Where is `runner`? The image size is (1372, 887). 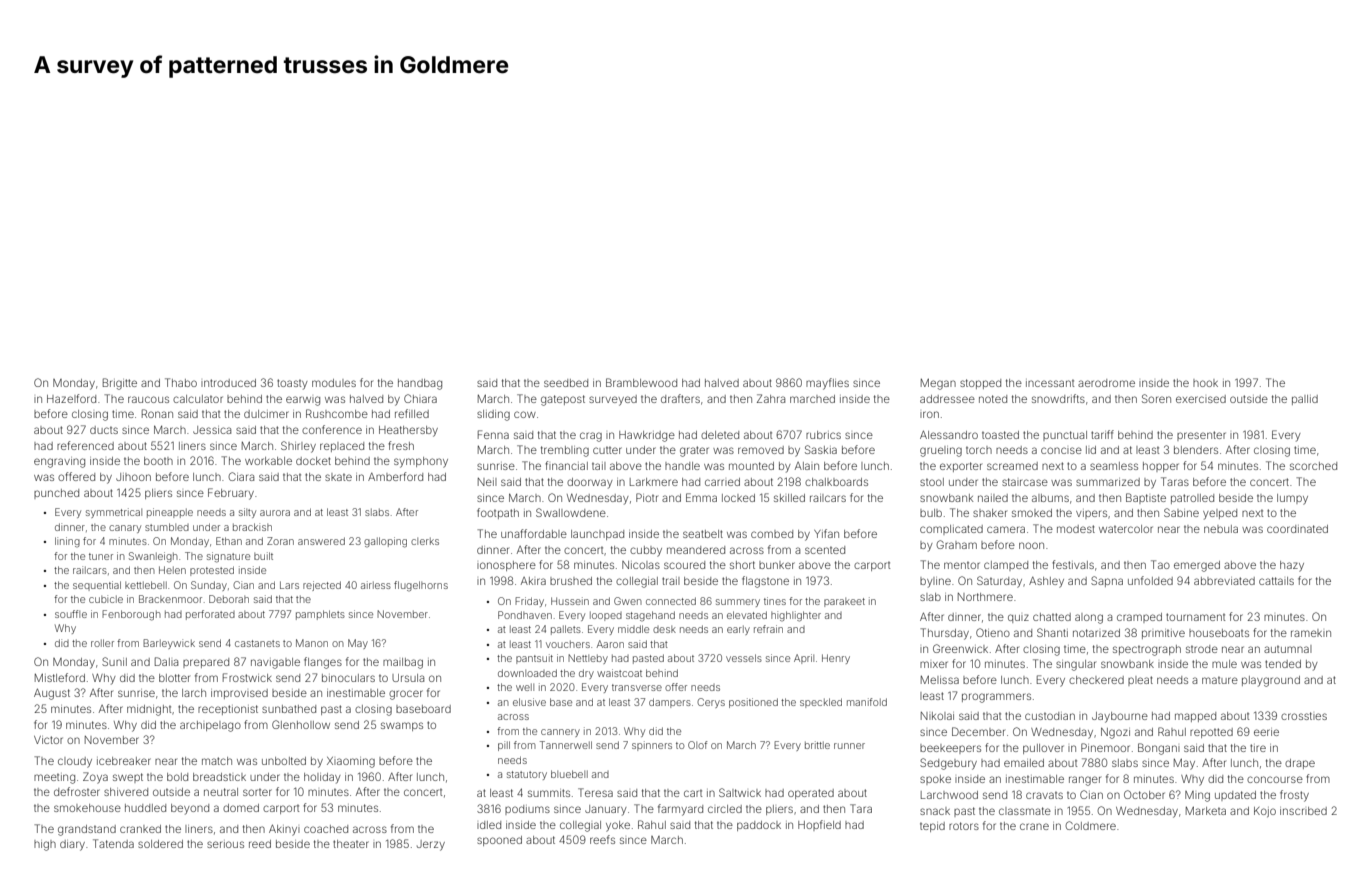 runner is located at coordinates (849, 746).
